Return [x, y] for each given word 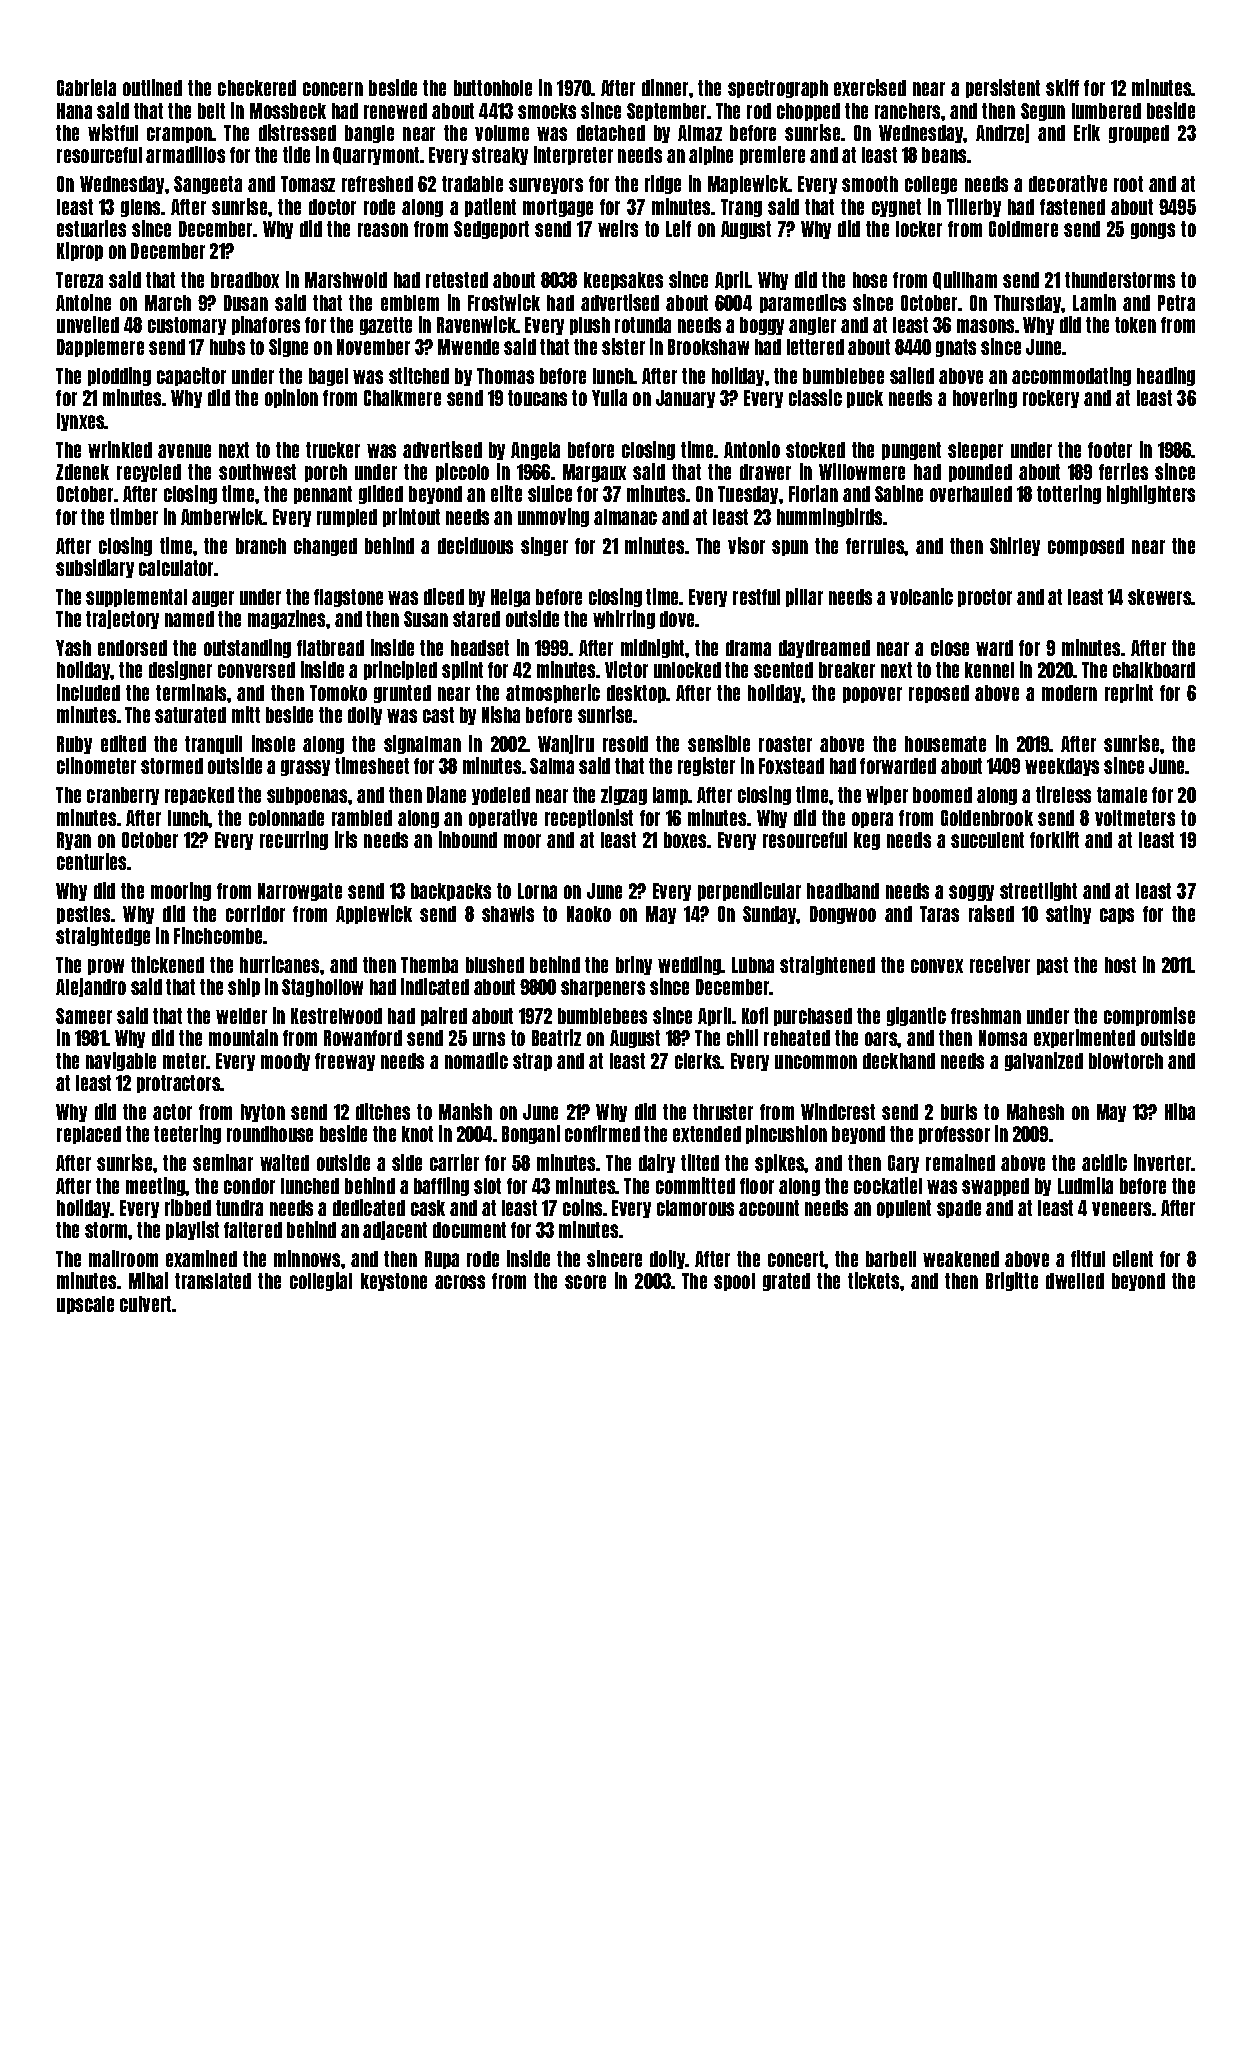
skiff [1062, 87]
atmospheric [553, 693]
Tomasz [308, 184]
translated [213, 1281]
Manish [465, 1111]
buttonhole [493, 88]
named [189, 619]
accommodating [1071, 376]
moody [285, 1062]
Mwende [468, 347]
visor [746, 545]
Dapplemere [100, 348]
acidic [1104, 1162]
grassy [305, 768]
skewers [1160, 597]
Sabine [899, 493]
